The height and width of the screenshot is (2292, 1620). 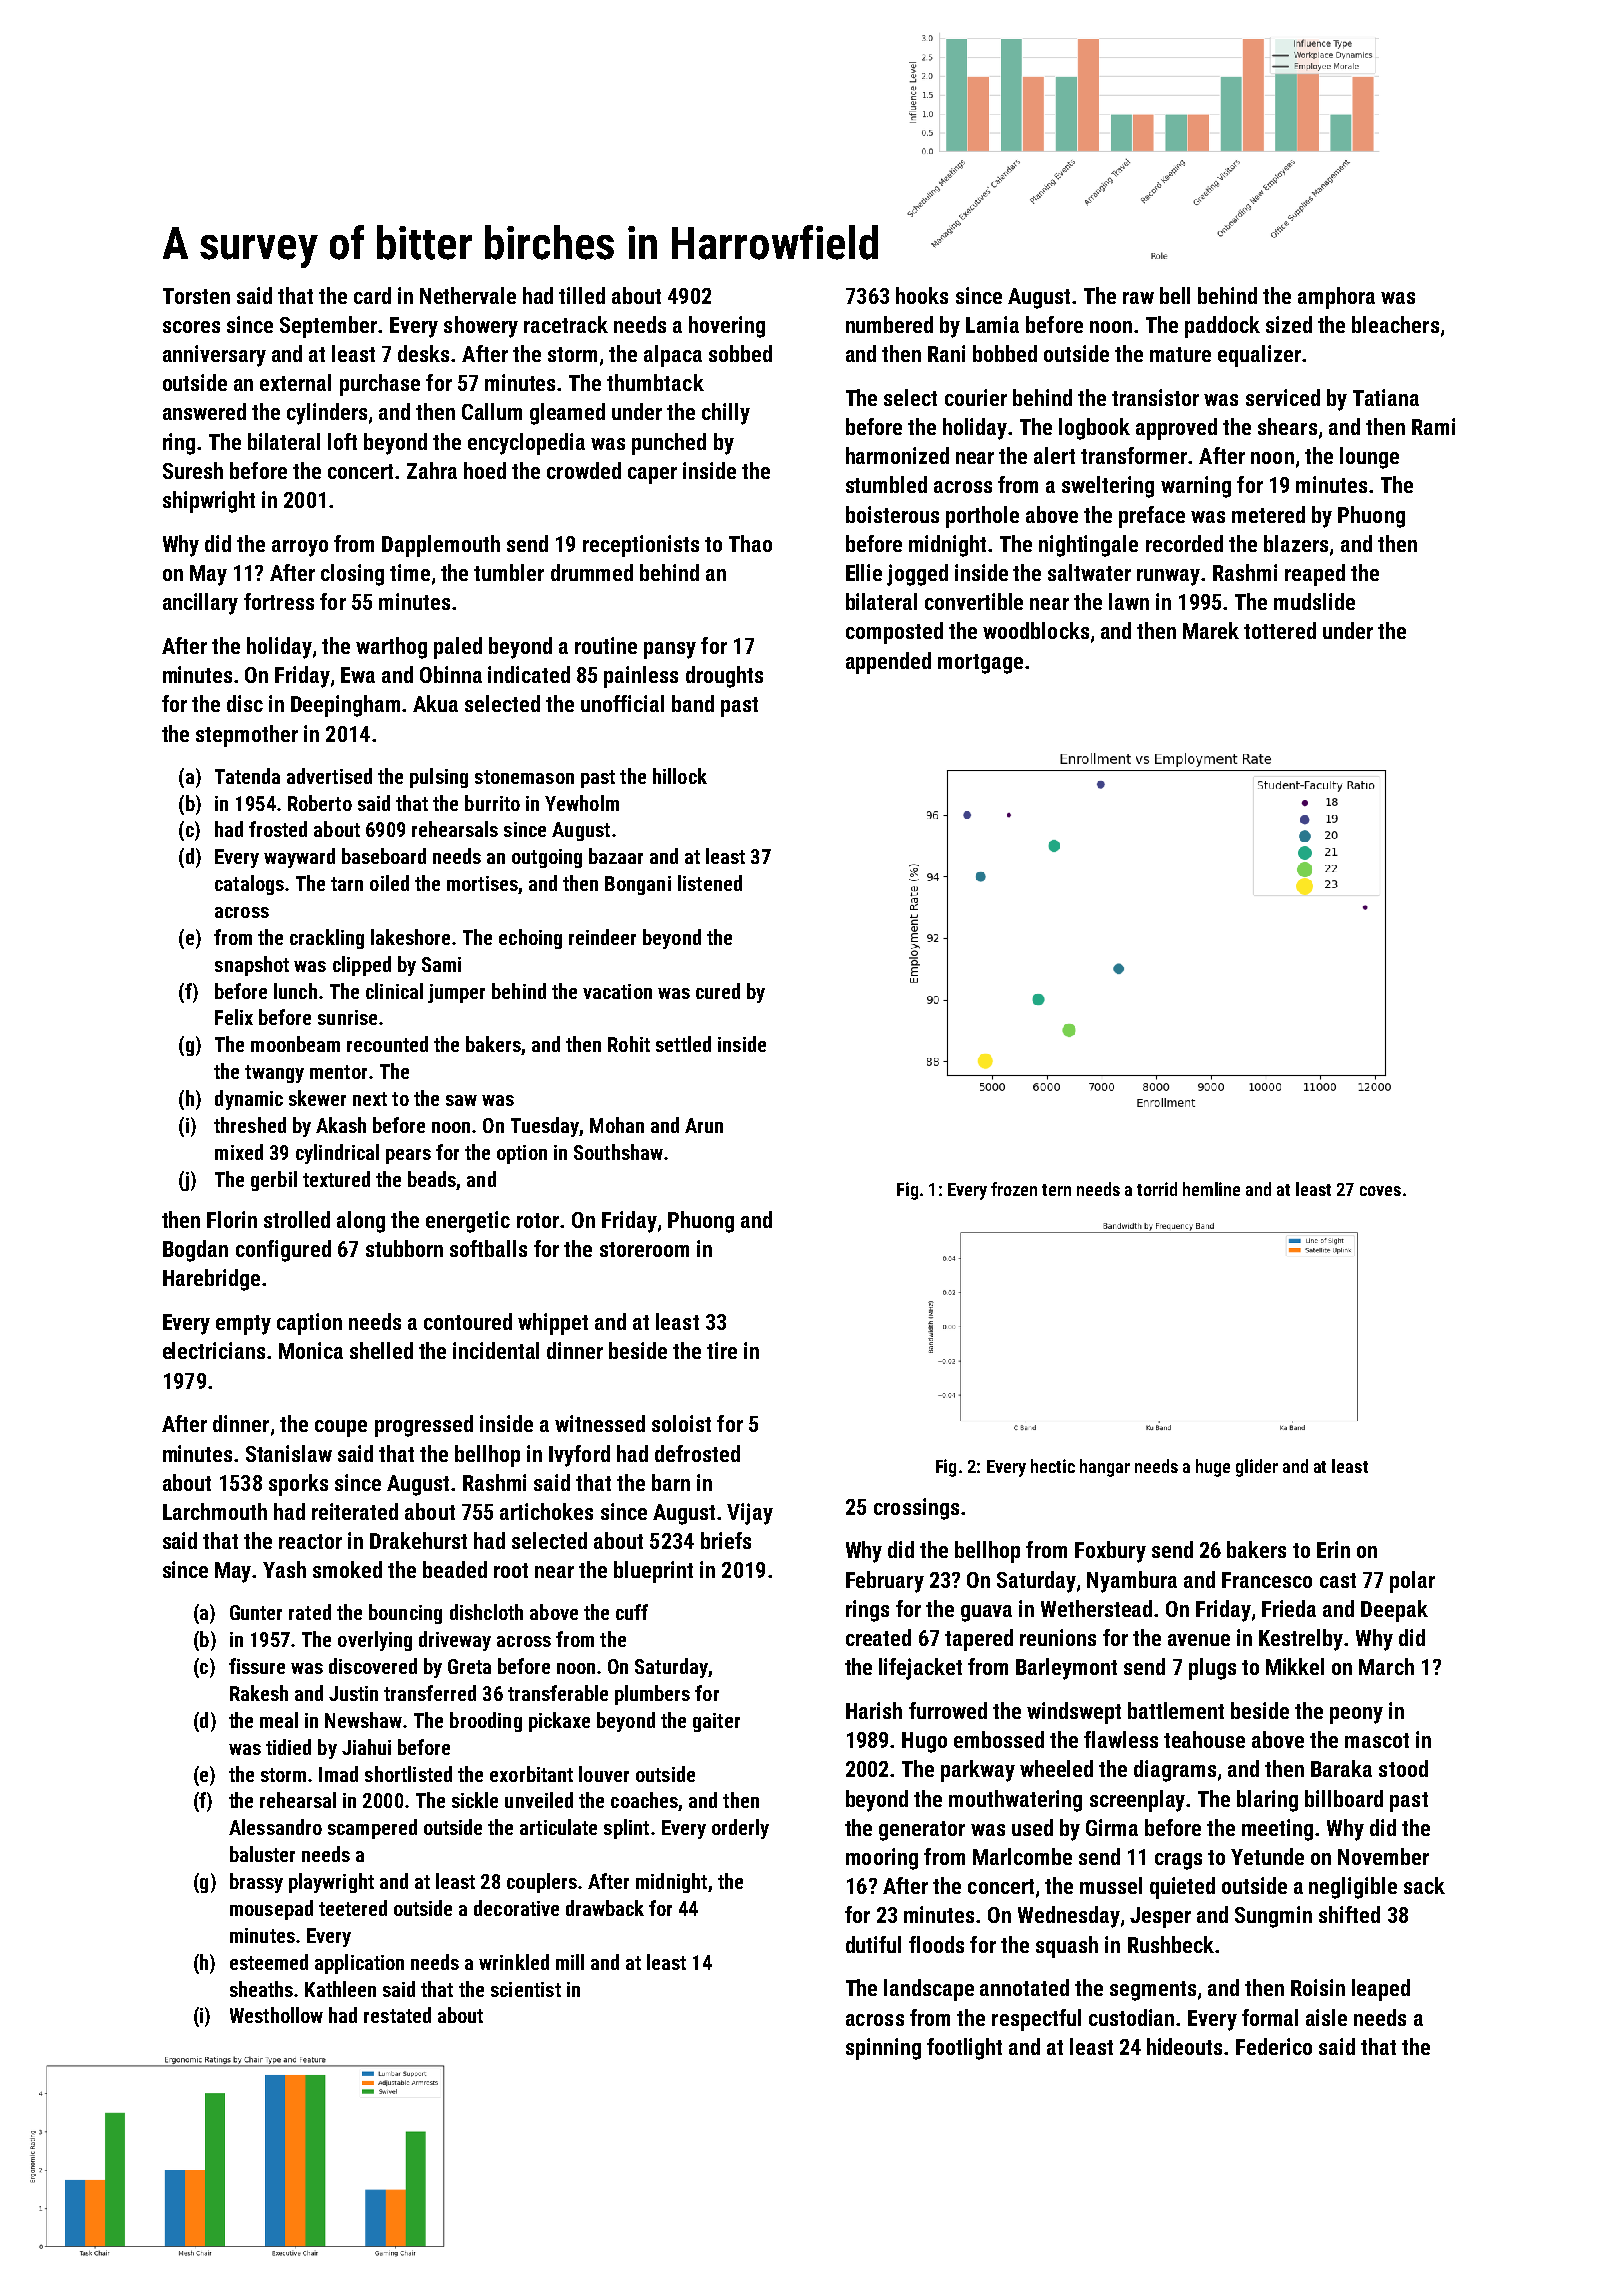 I want to click on Torsten, so click(x=196, y=296).
